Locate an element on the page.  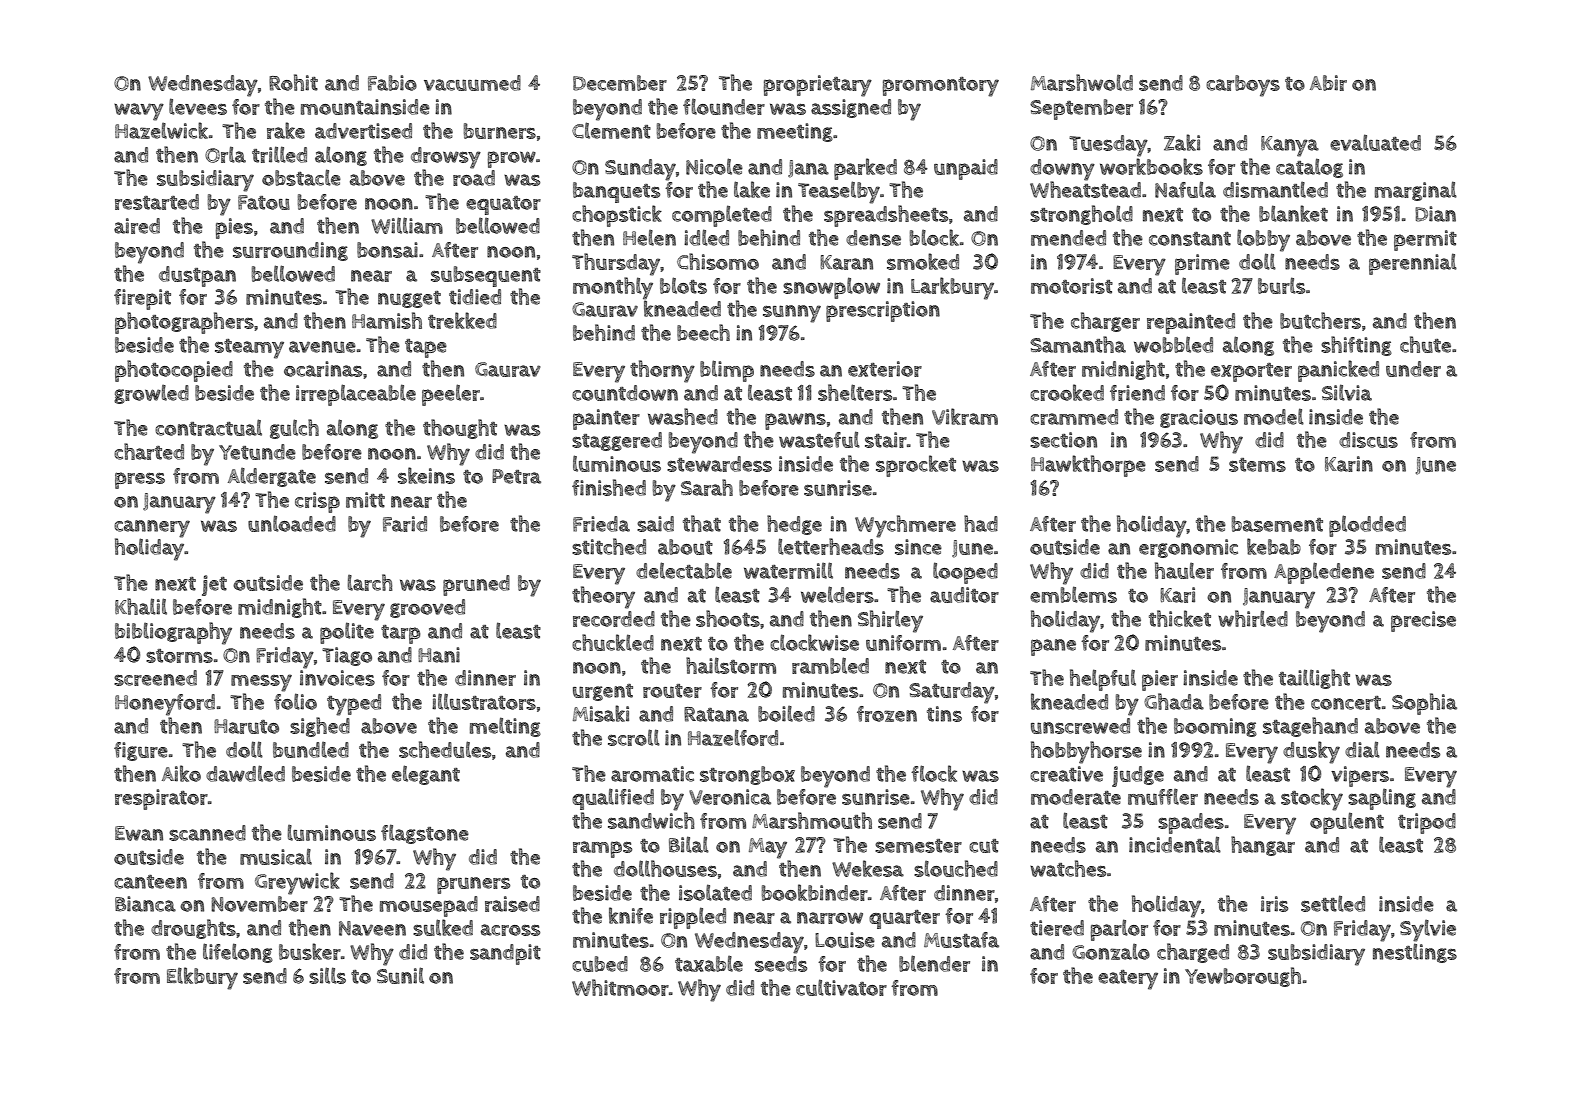
Hazelford is located at coordinates (733, 737).
